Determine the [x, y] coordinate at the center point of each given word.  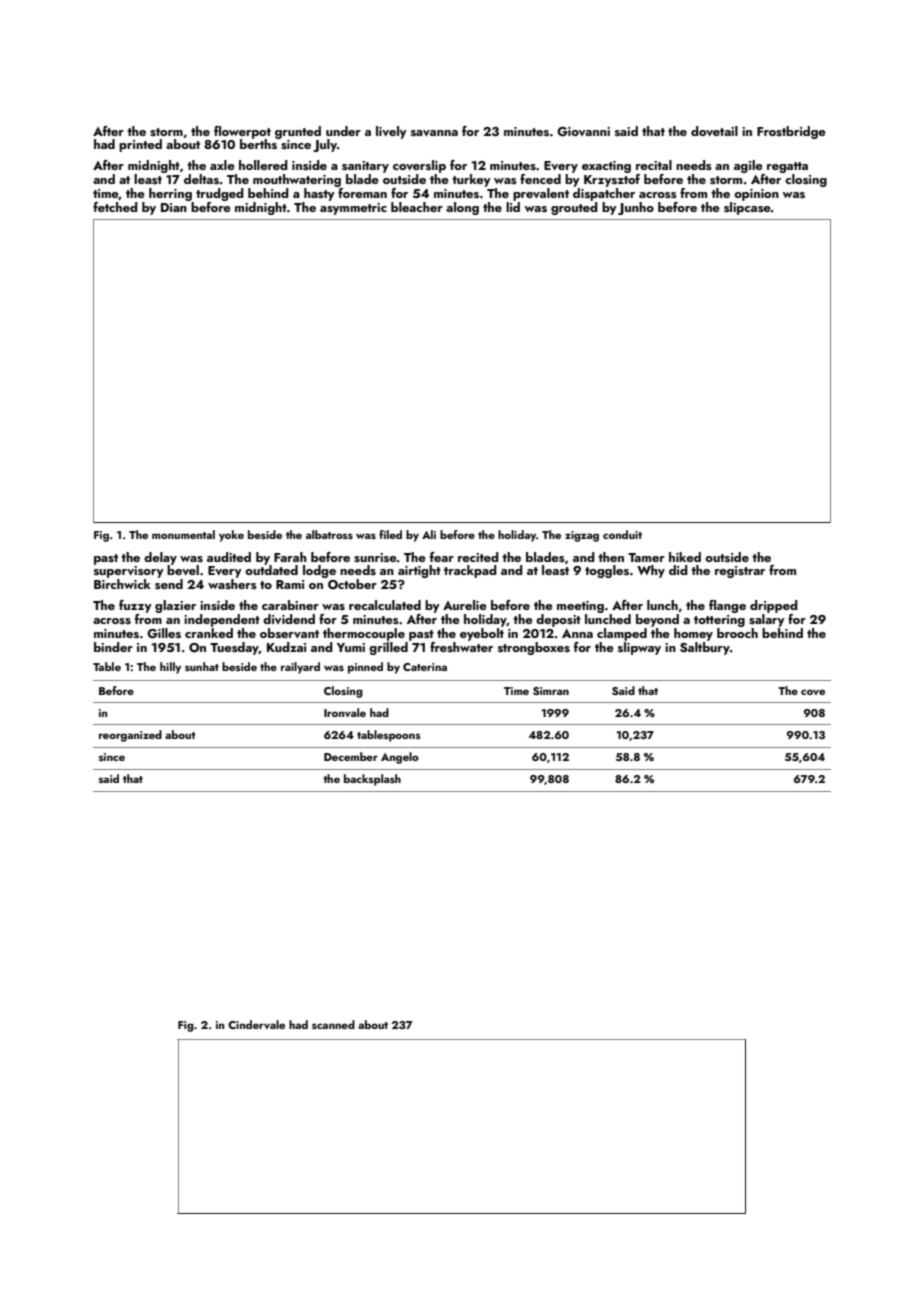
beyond [657, 620]
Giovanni [583, 132]
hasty [319, 194]
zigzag [582, 536]
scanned [333, 1024]
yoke [231, 536]
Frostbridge [791, 132]
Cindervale [256, 1024]
